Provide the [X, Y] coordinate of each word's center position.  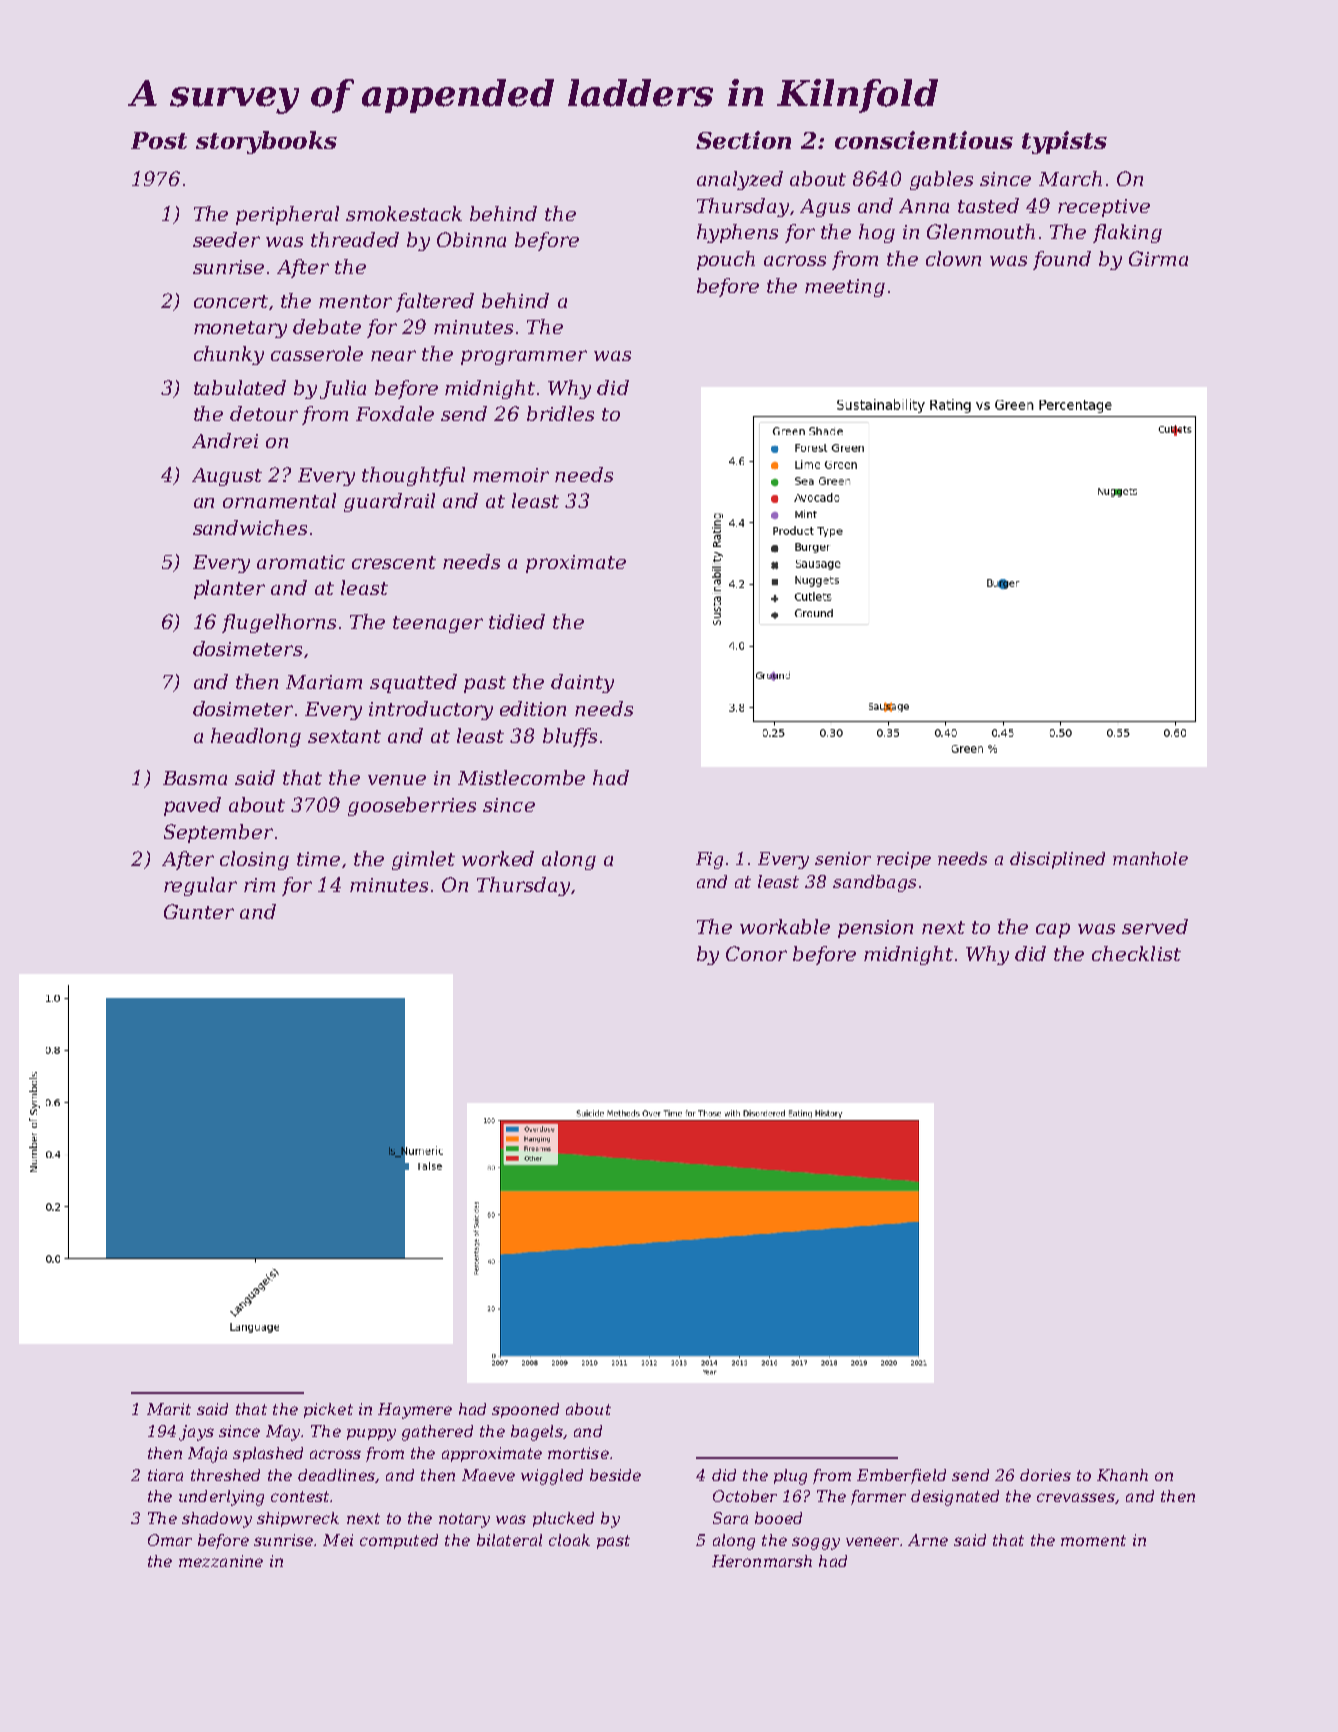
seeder [226, 239]
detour [264, 413]
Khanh [1122, 1475]
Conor [756, 953]
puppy [371, 1435]
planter [229, 589]
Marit [169, 1409]
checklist [1136, 953]
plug [790, 1477]
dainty [582, 683]
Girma [1158, 258]
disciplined [1057, 860]
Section [743, 140]
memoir [511, 475]
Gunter [199, 911]
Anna [924, 206]
